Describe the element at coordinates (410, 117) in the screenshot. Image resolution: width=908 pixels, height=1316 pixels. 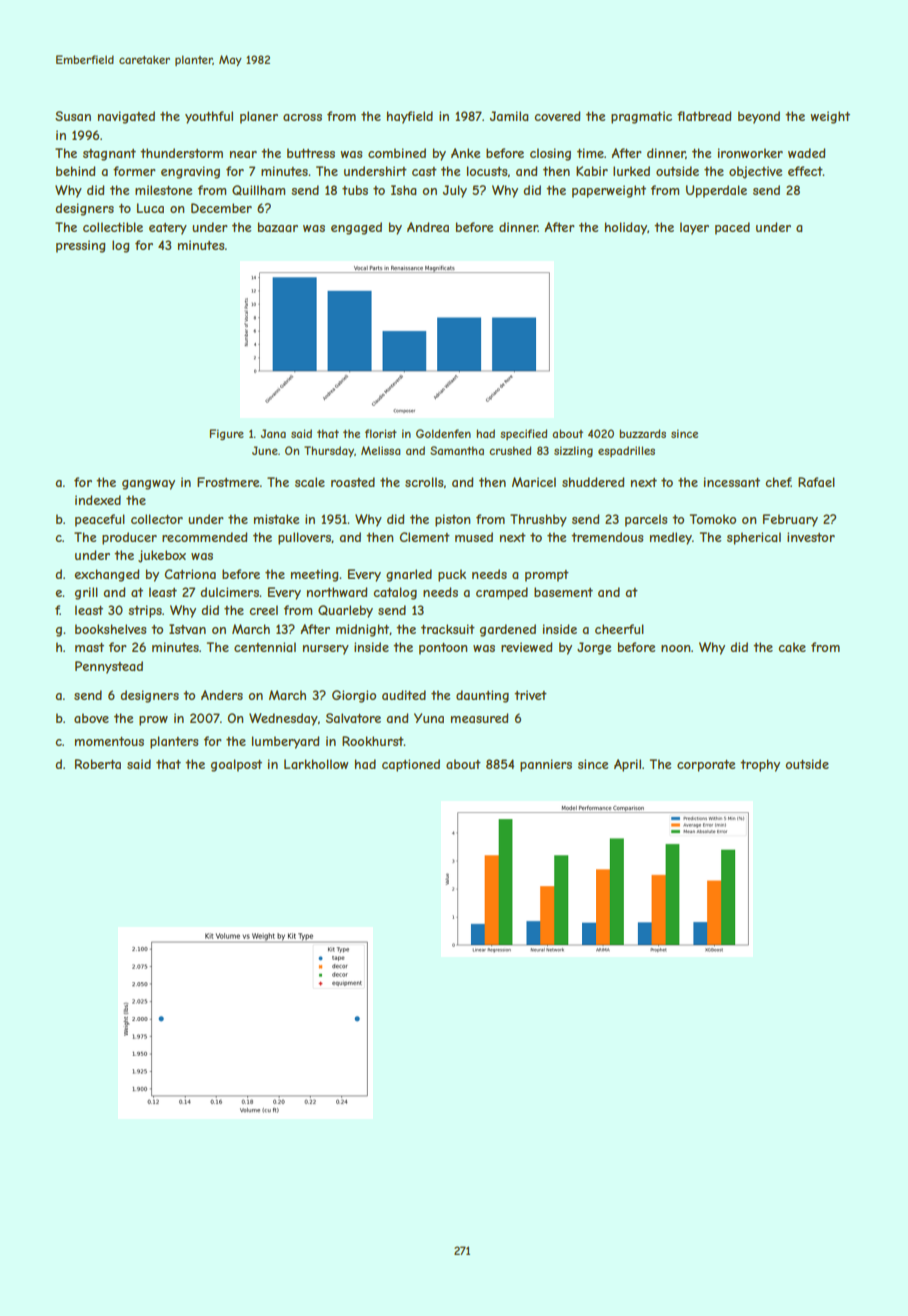
I see `hayfield` at that location.
